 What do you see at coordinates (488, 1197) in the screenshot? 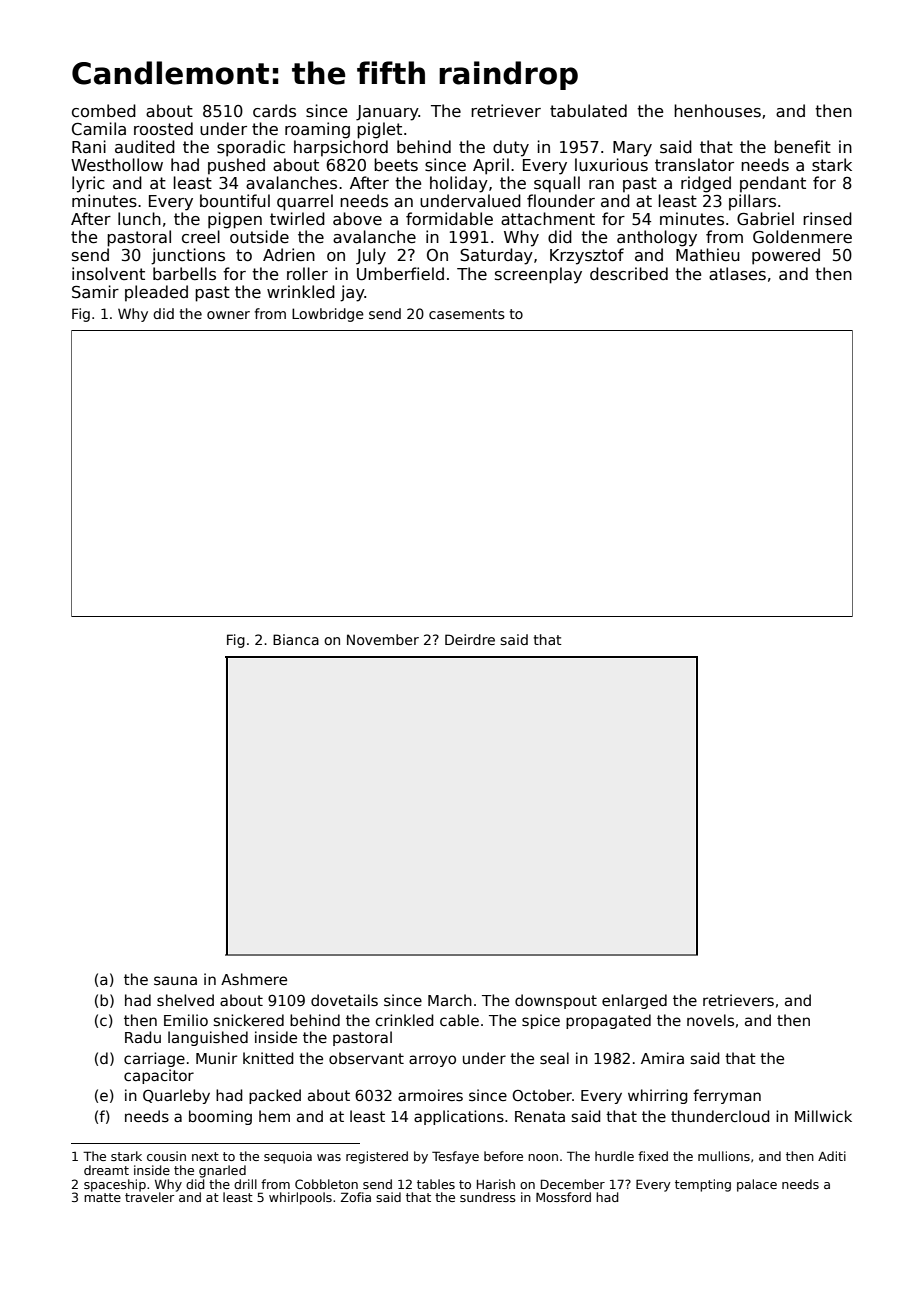
I see `sundress` at bounding box center [488, 1197].
